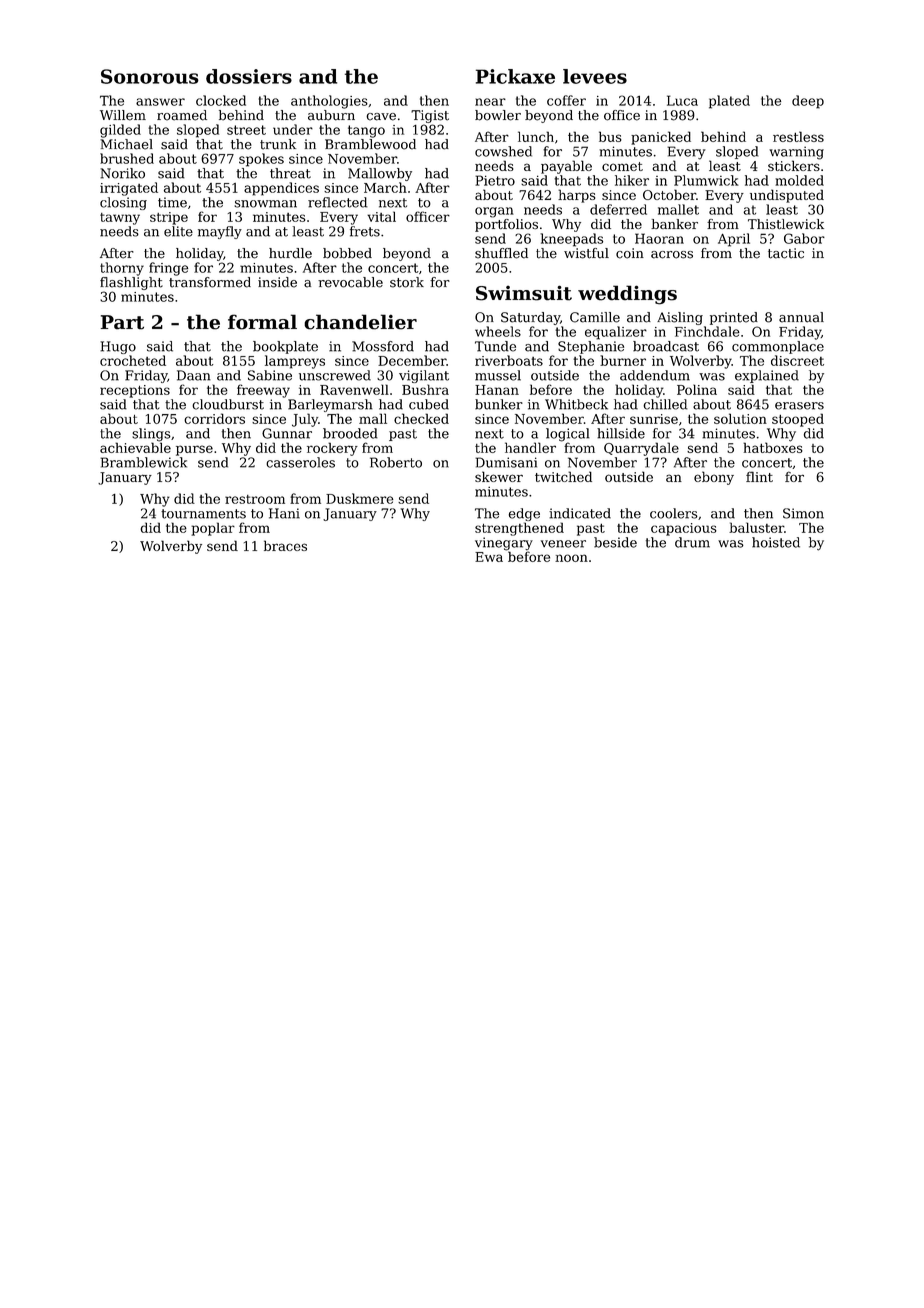 Image resolution: width=924 pixels, height=1308 pixels. I want to click on Mossford, so click(383, 346).
